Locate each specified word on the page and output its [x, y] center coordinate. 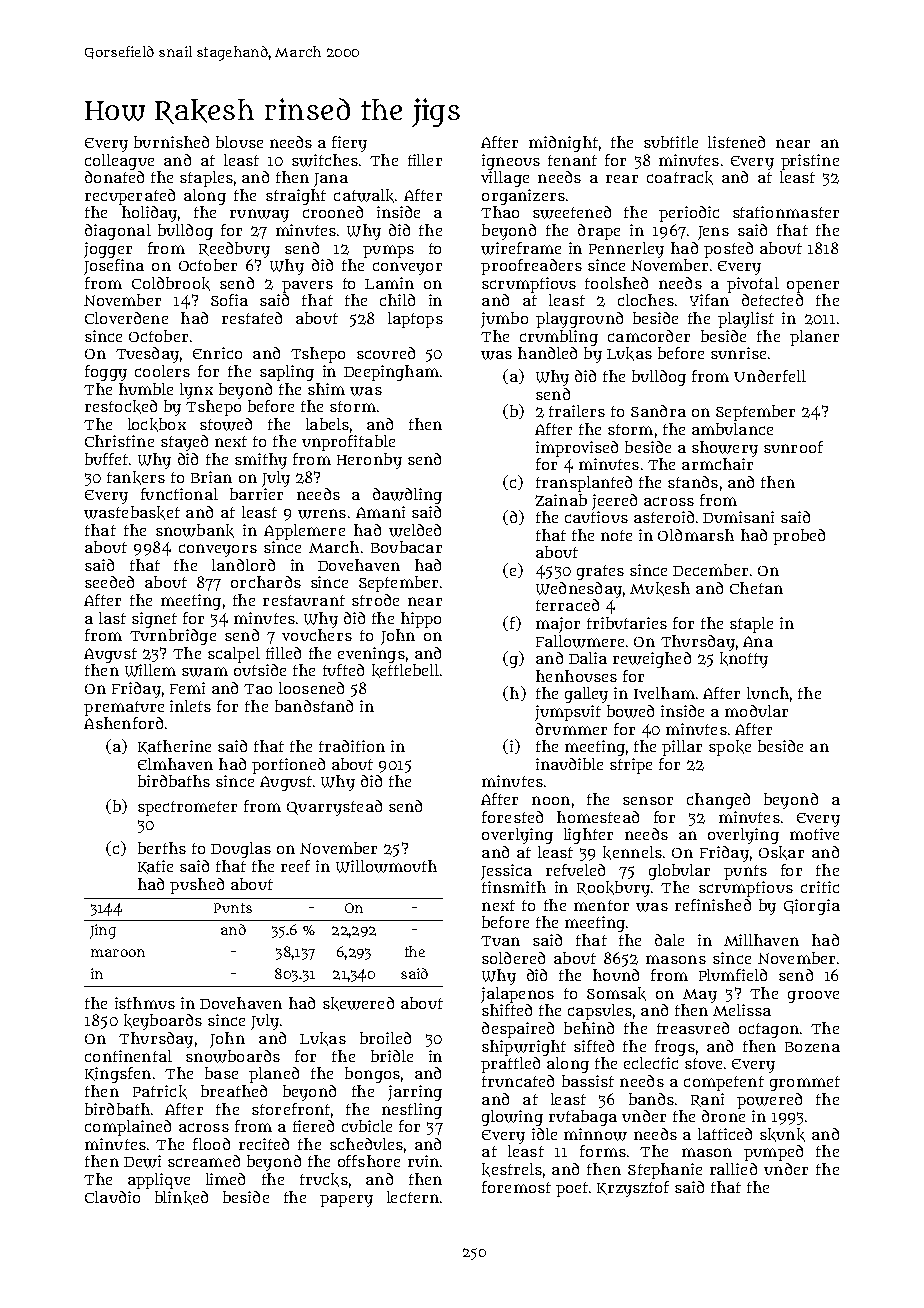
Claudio [112, 1197]
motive [814, 834]
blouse [239, 142]
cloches [646, 300]
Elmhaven [175, 764]
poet [572, 1189]
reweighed [652, 660]
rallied [733, 1169]
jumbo [504, 320]
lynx [196, 391]
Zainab [561, 500]
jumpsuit [568, 713]
